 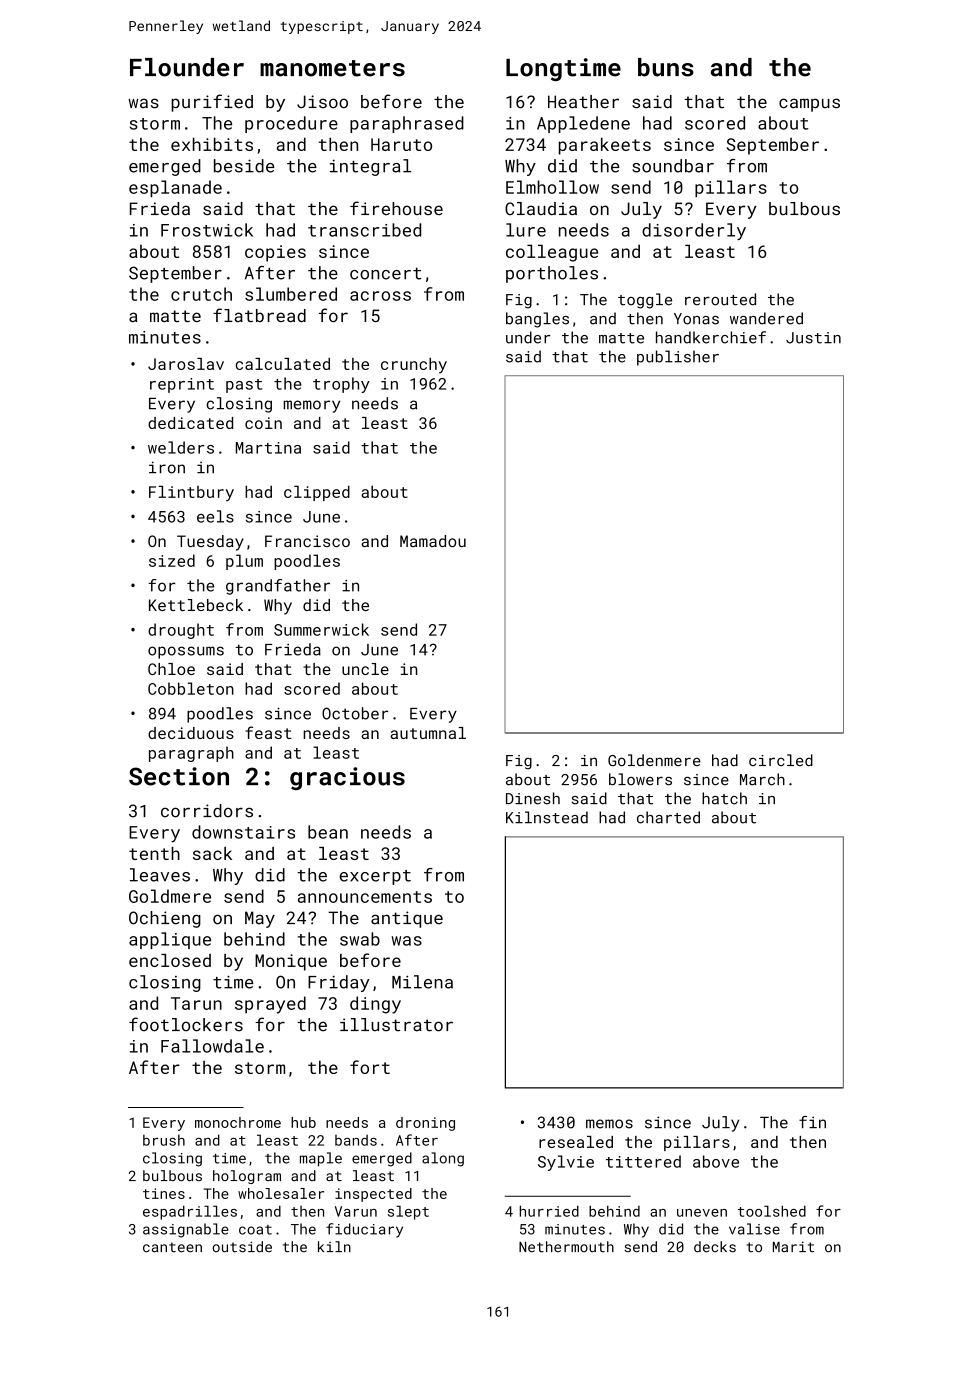 What do you see at coordinates (678, 358) in the screenshot?
I see `publisher` at bounding box center [678, 358].
